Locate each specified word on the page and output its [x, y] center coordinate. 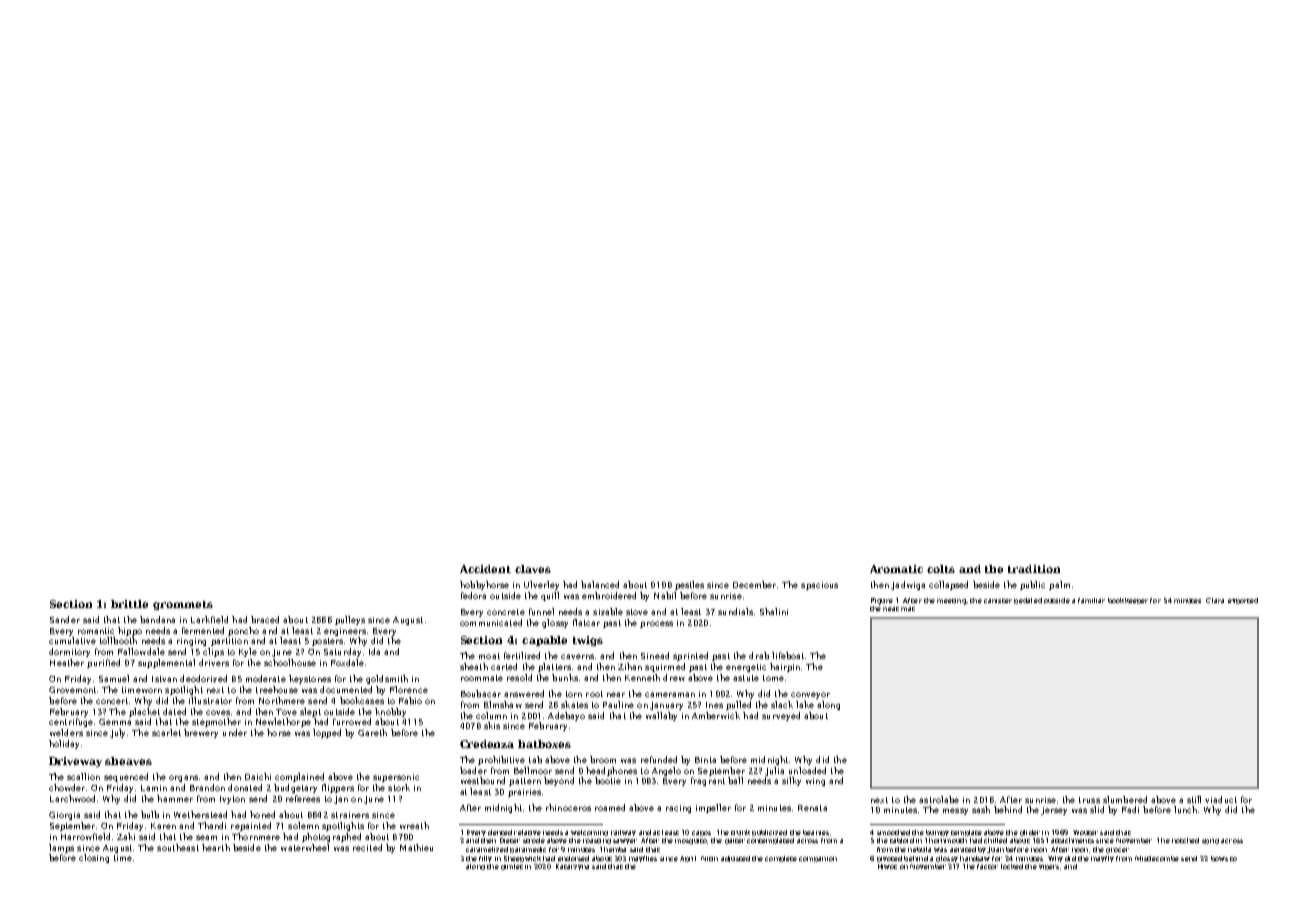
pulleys [350, 620]
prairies [524, 793]
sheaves [128, 761]
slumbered [1125, 799]
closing [94, 858]
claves [533, 569]
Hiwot [887, 866]
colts [941, 569]
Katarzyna [572, 867]
